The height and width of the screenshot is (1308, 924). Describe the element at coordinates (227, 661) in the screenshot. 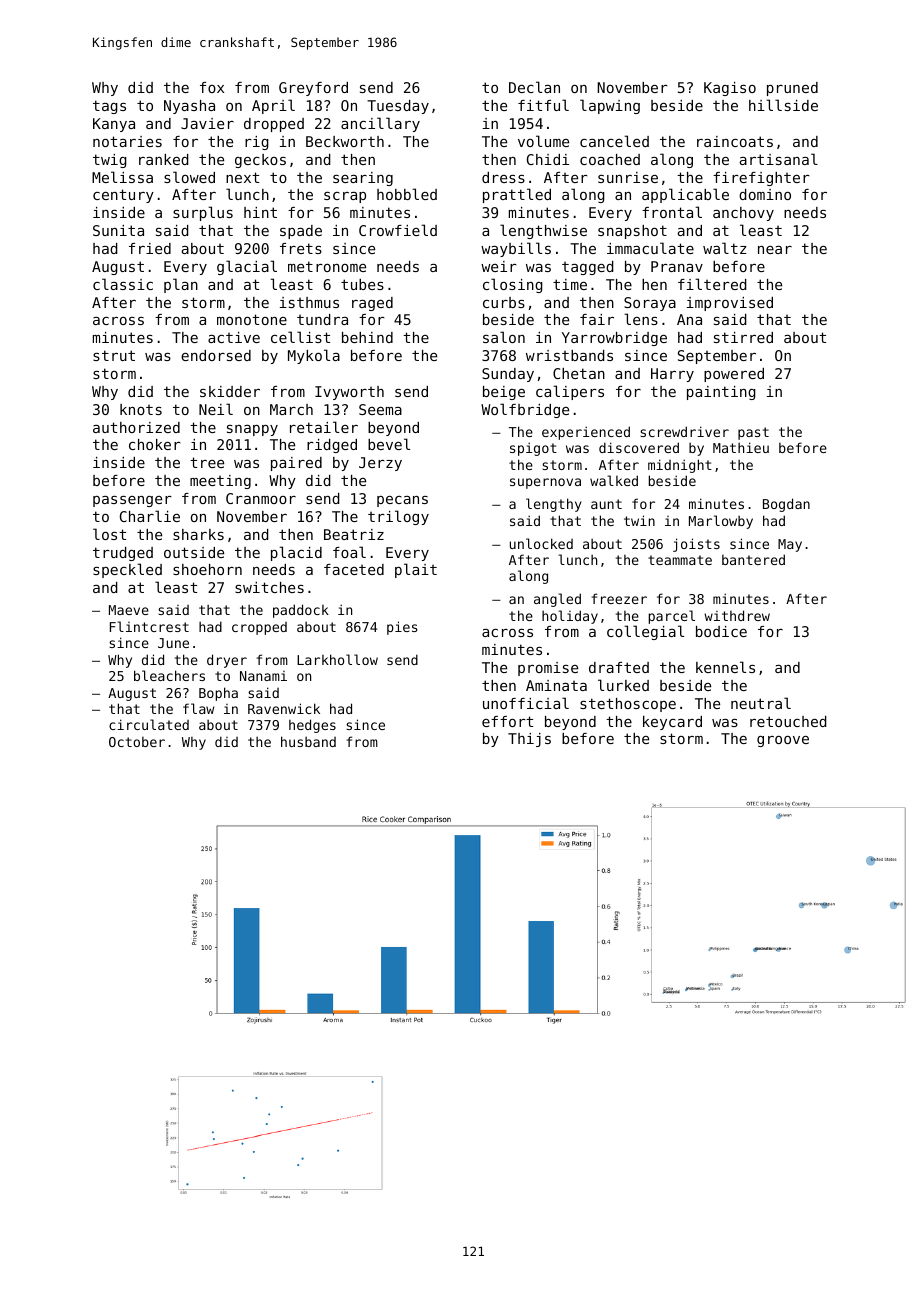

I see `dryer` at that location.
